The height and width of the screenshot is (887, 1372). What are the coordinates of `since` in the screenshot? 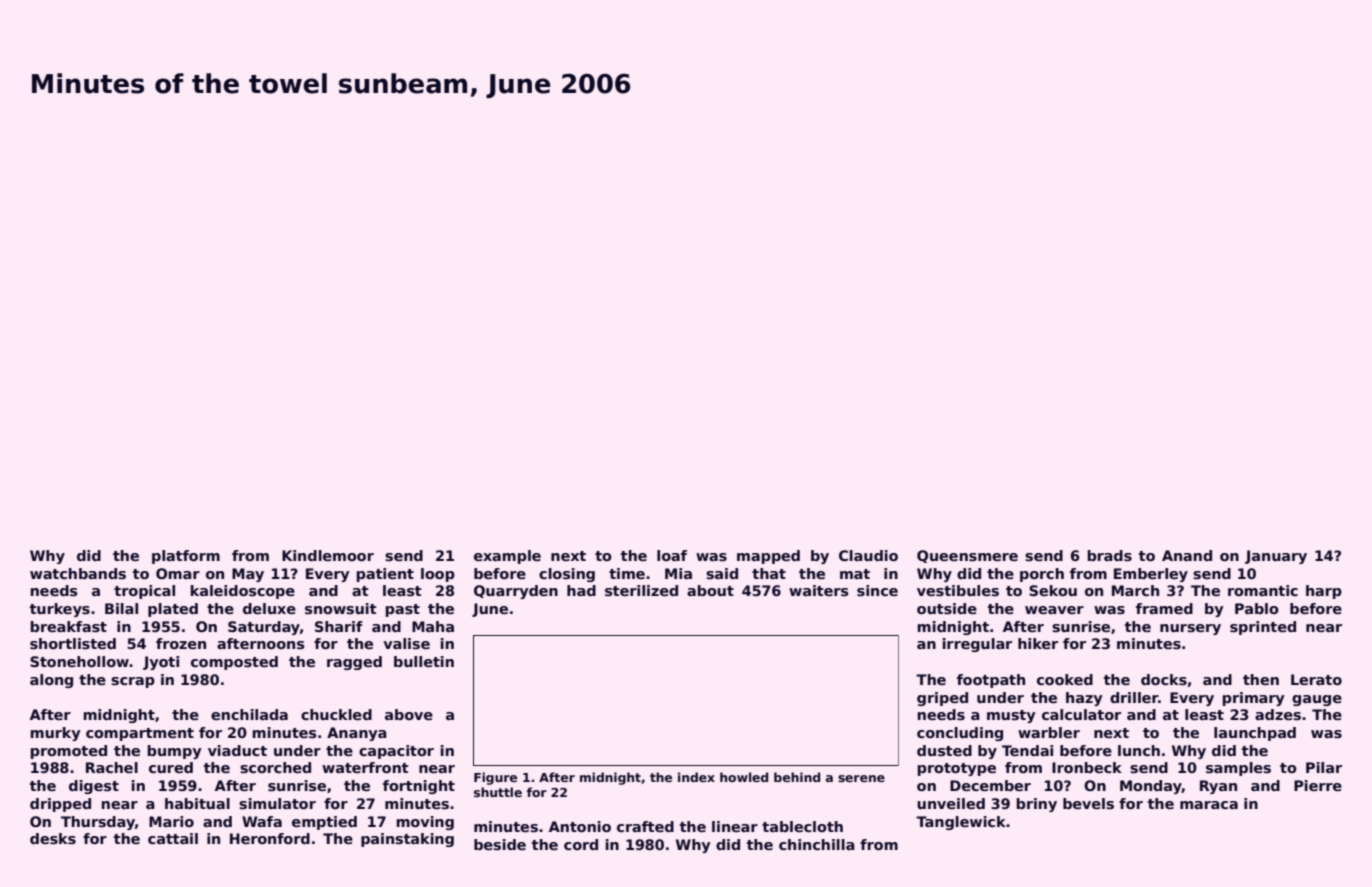 It's located at (877, 590).
